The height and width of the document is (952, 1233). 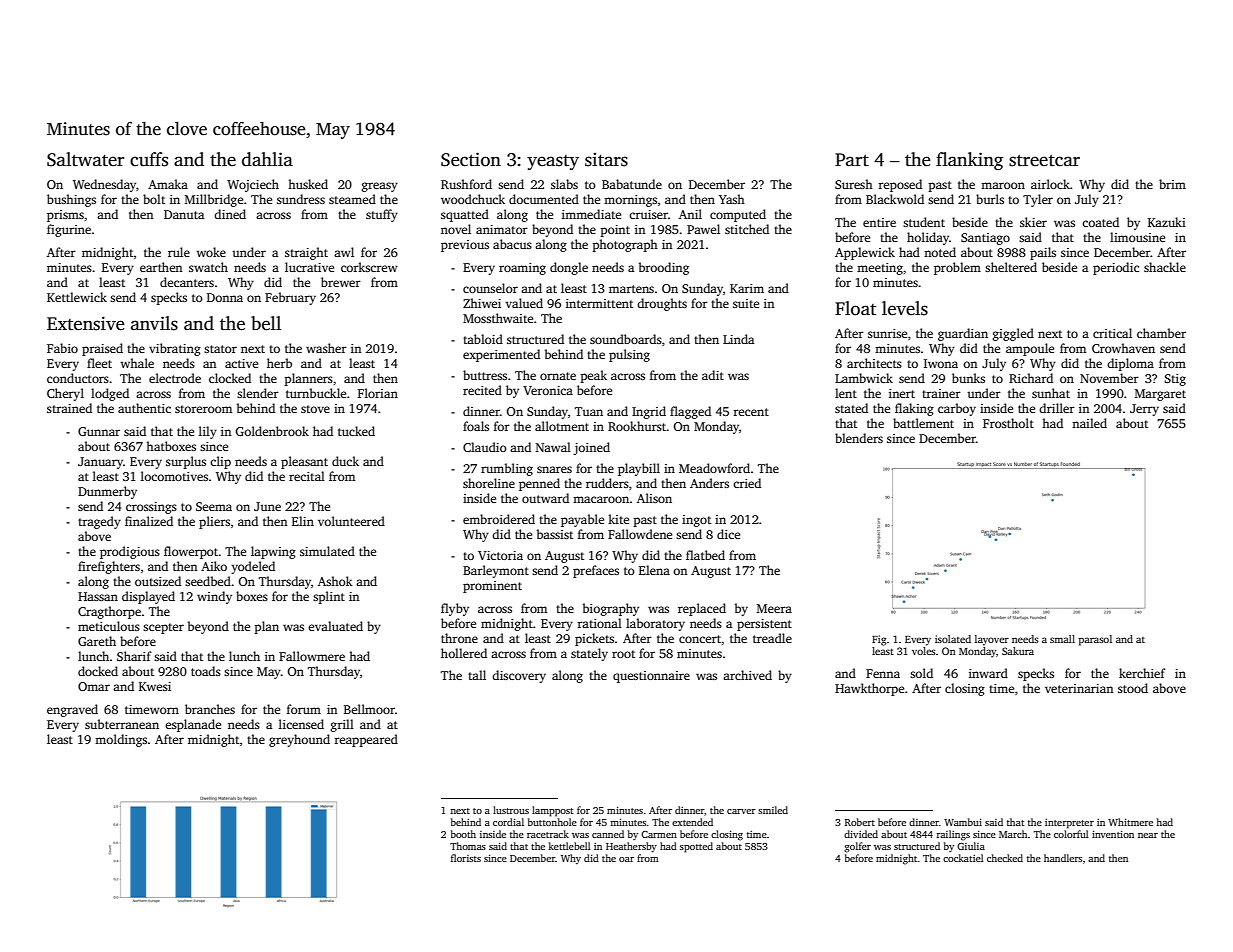 I want to click on sitars, so click(x=606, y=160).
